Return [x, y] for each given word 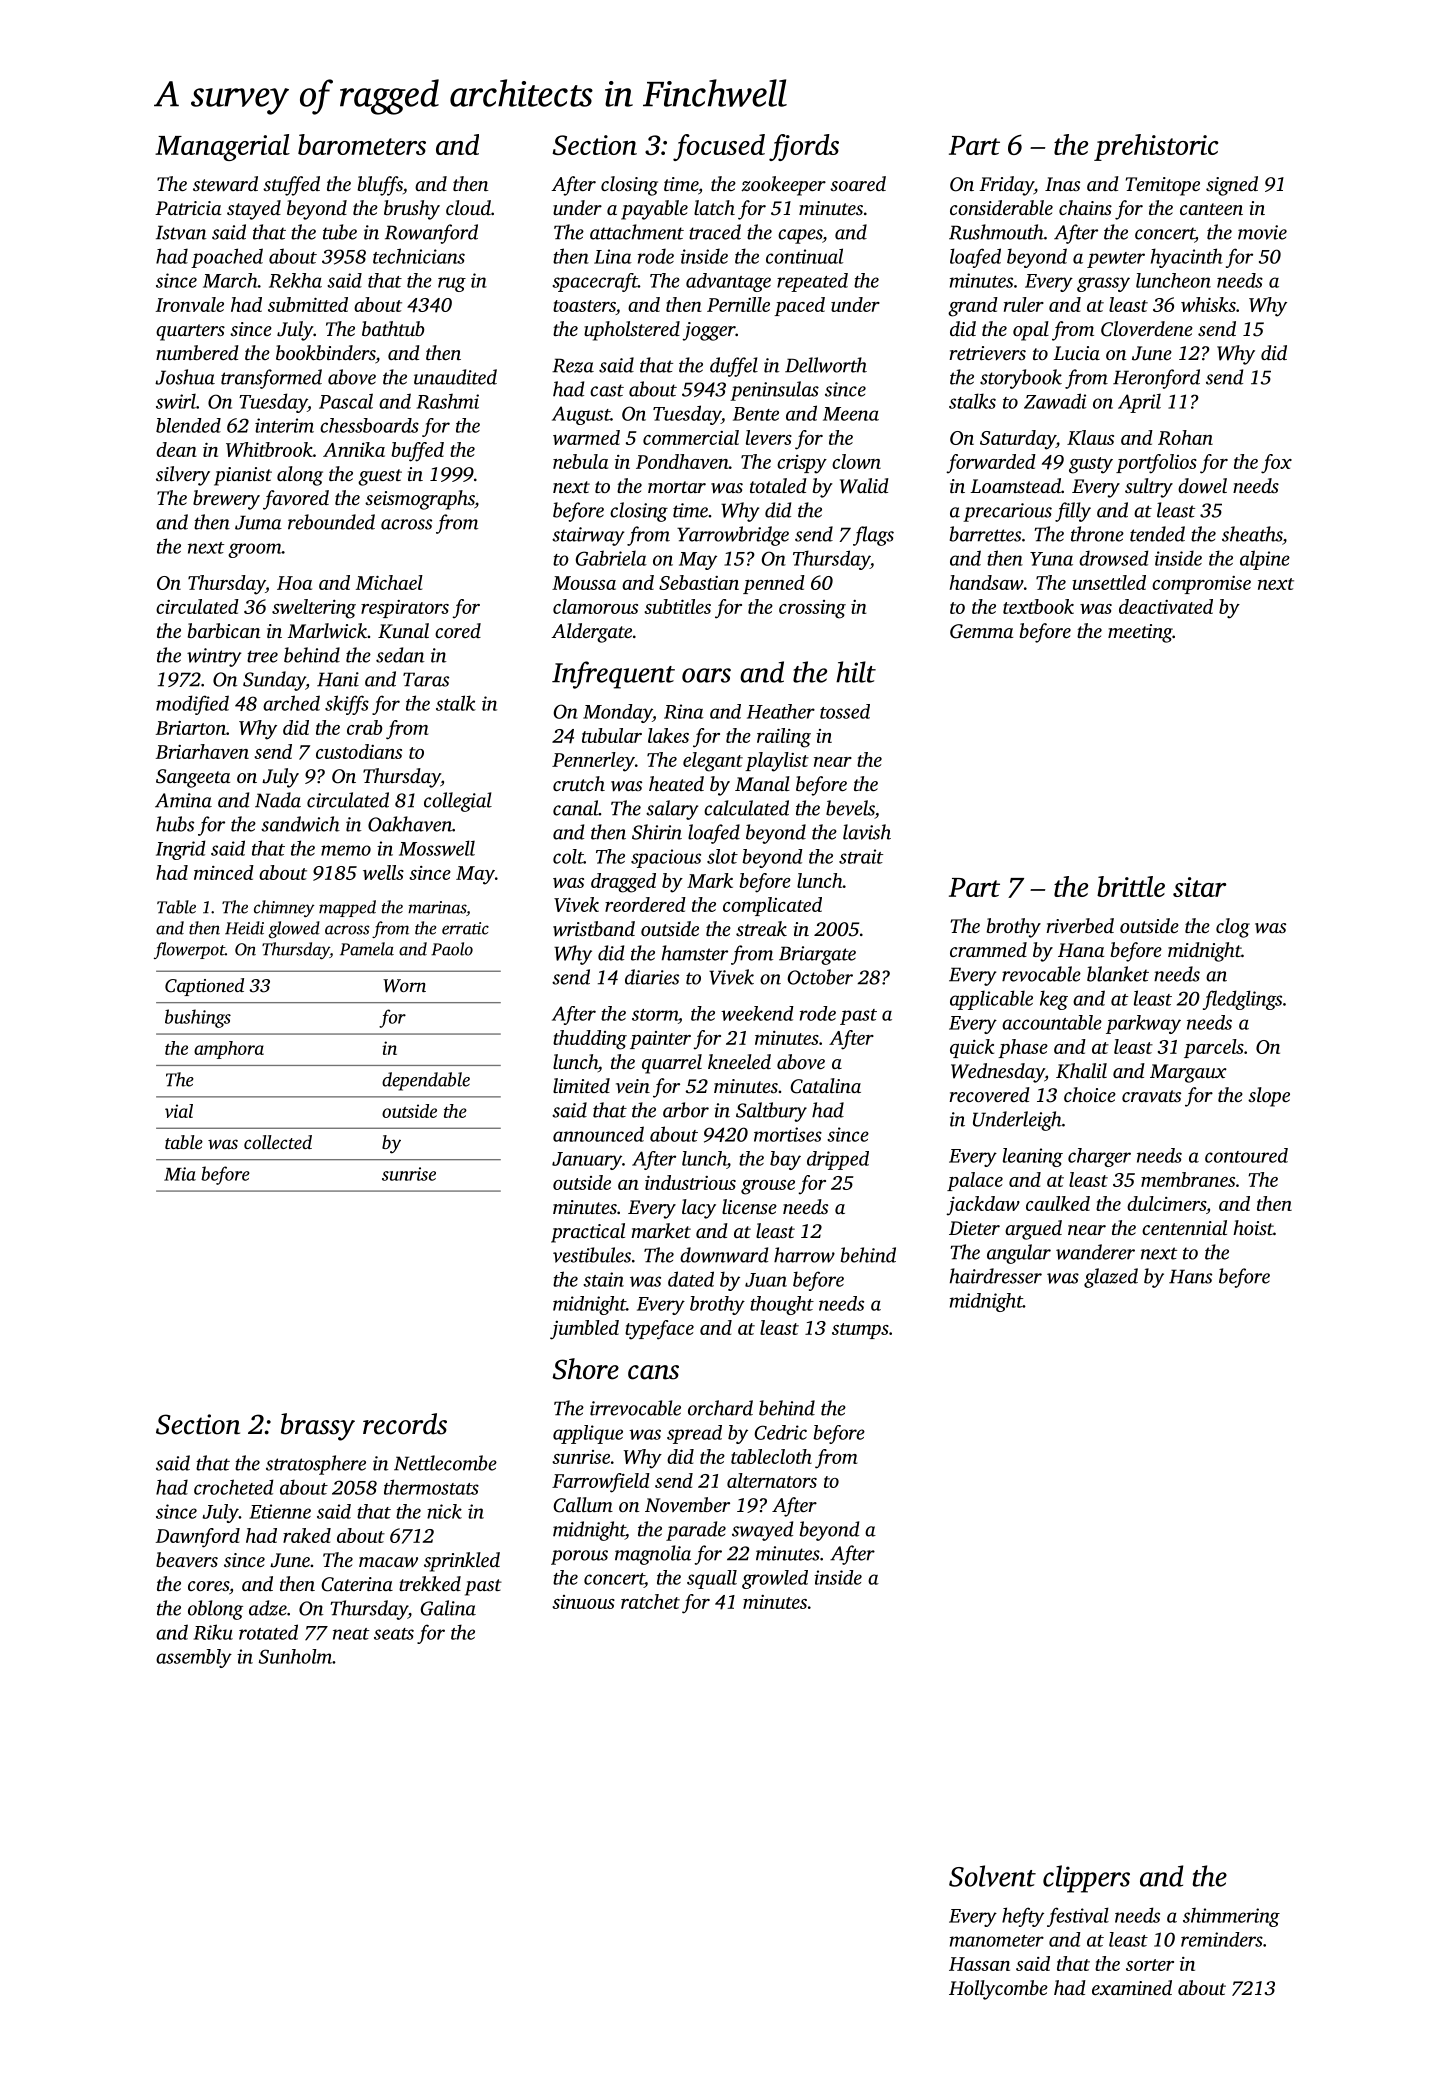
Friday [1006, 186]
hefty [1023, 1917]
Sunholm [295, 1656]
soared [858, 183]
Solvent [992, 1876]
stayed [254, 210]
